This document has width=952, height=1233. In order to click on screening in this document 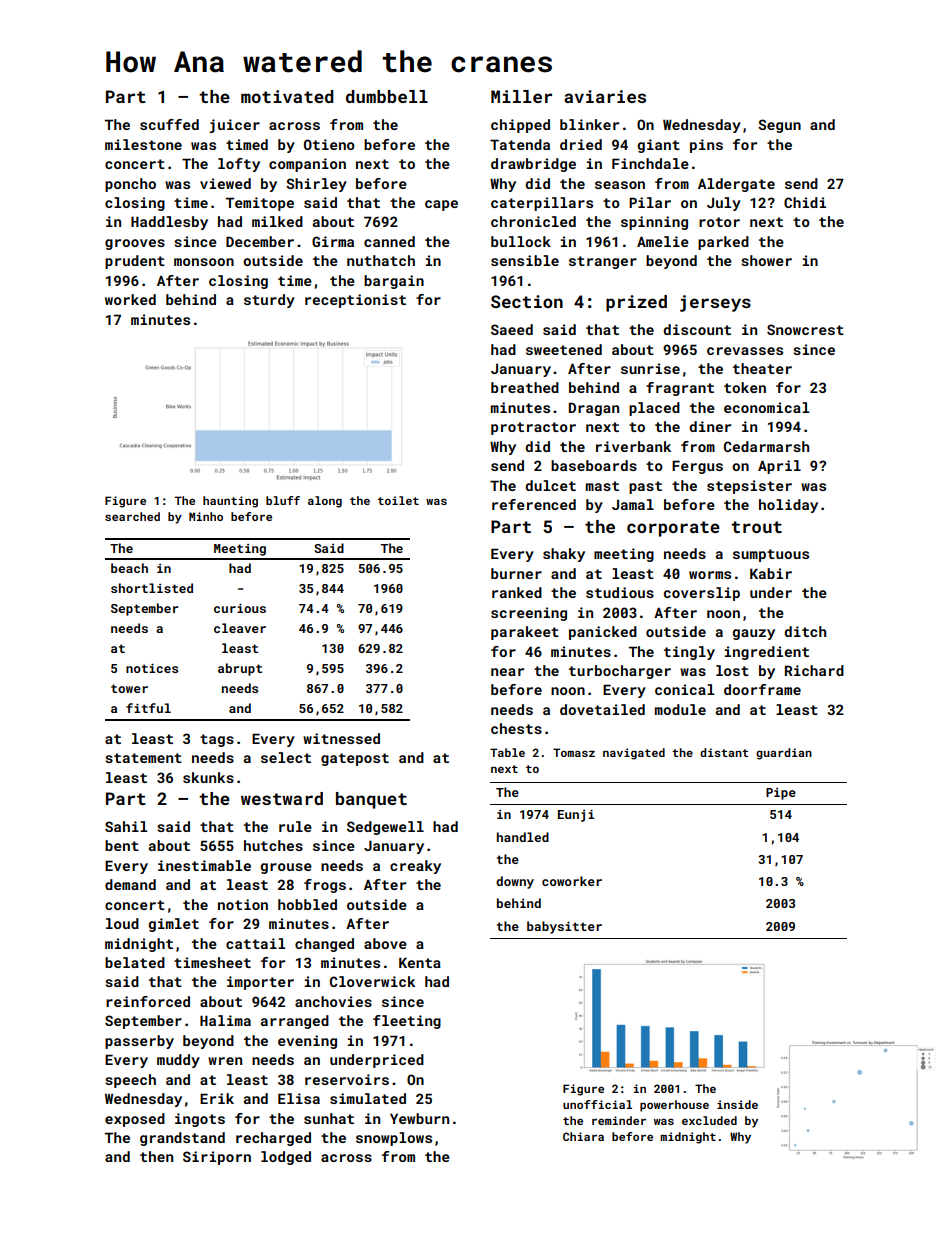, I will do `click(529, 614)`.
